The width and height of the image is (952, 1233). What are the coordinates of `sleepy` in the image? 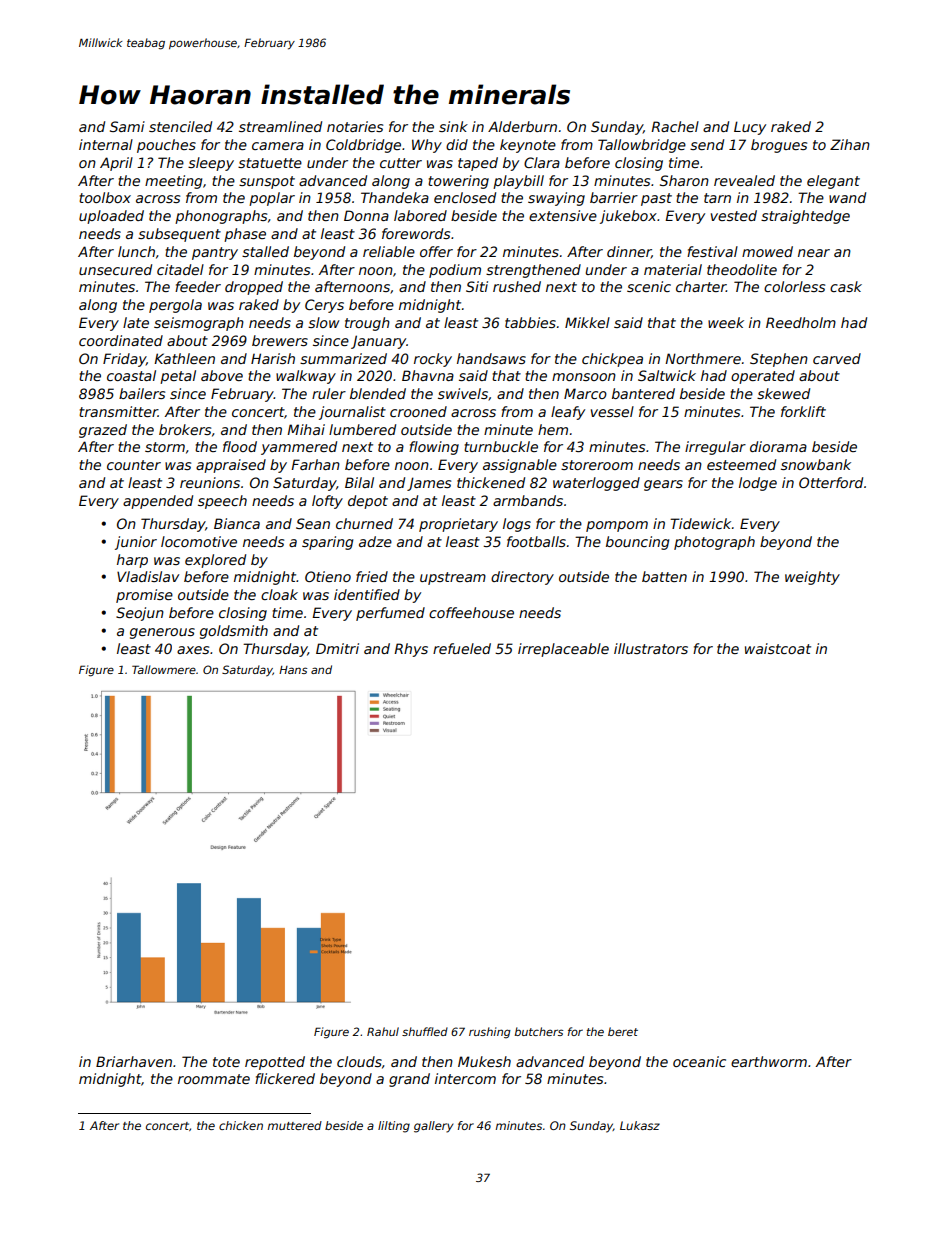 It's located at (211, 164).
